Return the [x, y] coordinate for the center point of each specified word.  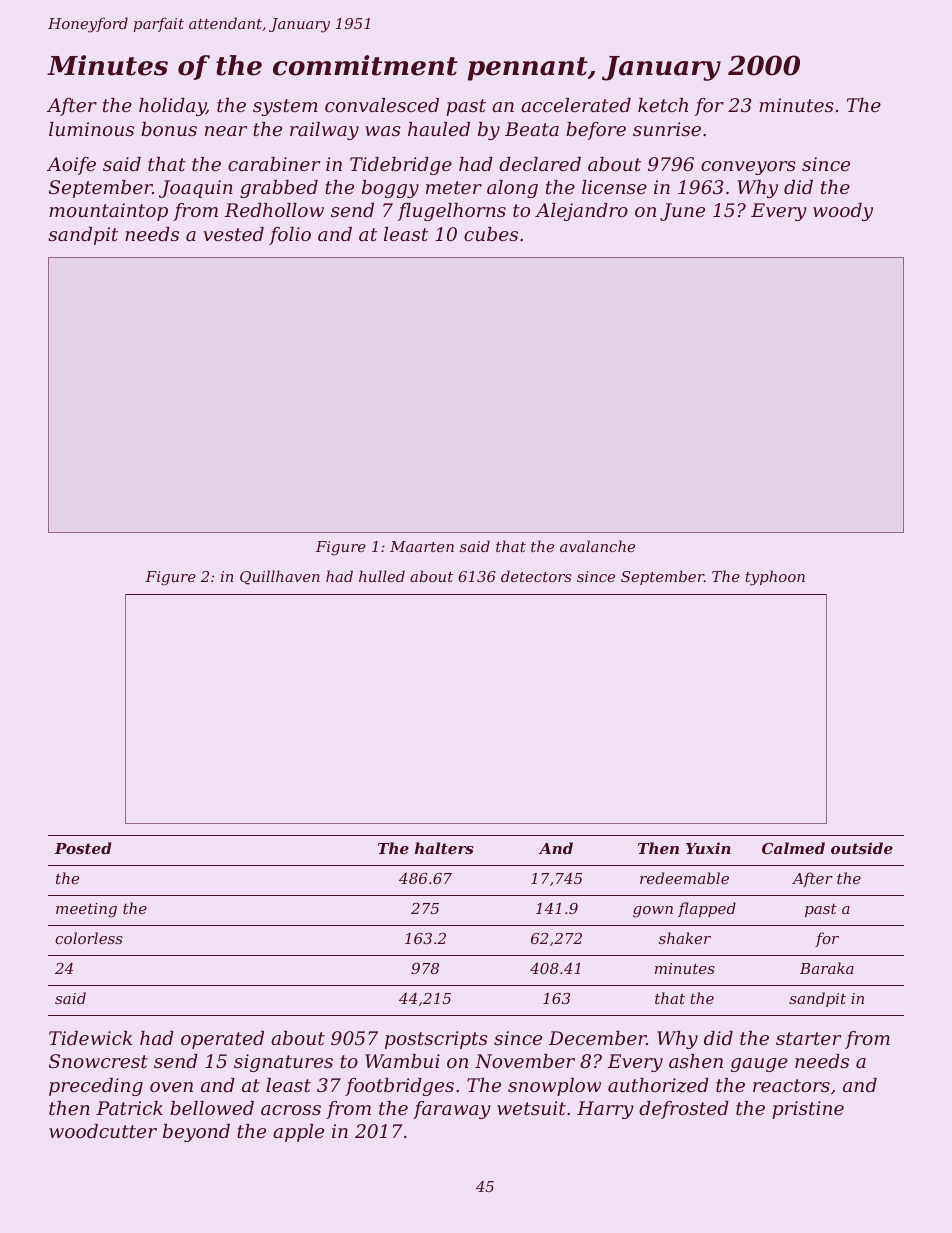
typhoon [775, 578]
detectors [536, 576]
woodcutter [103, 1131]
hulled [382, 576]
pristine [808, 1110]
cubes [491, 234]
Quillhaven [280, 577]
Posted [83, 848]
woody [843, 212]
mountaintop [108, 212]
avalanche [597, 546]
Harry [605, 1110]
